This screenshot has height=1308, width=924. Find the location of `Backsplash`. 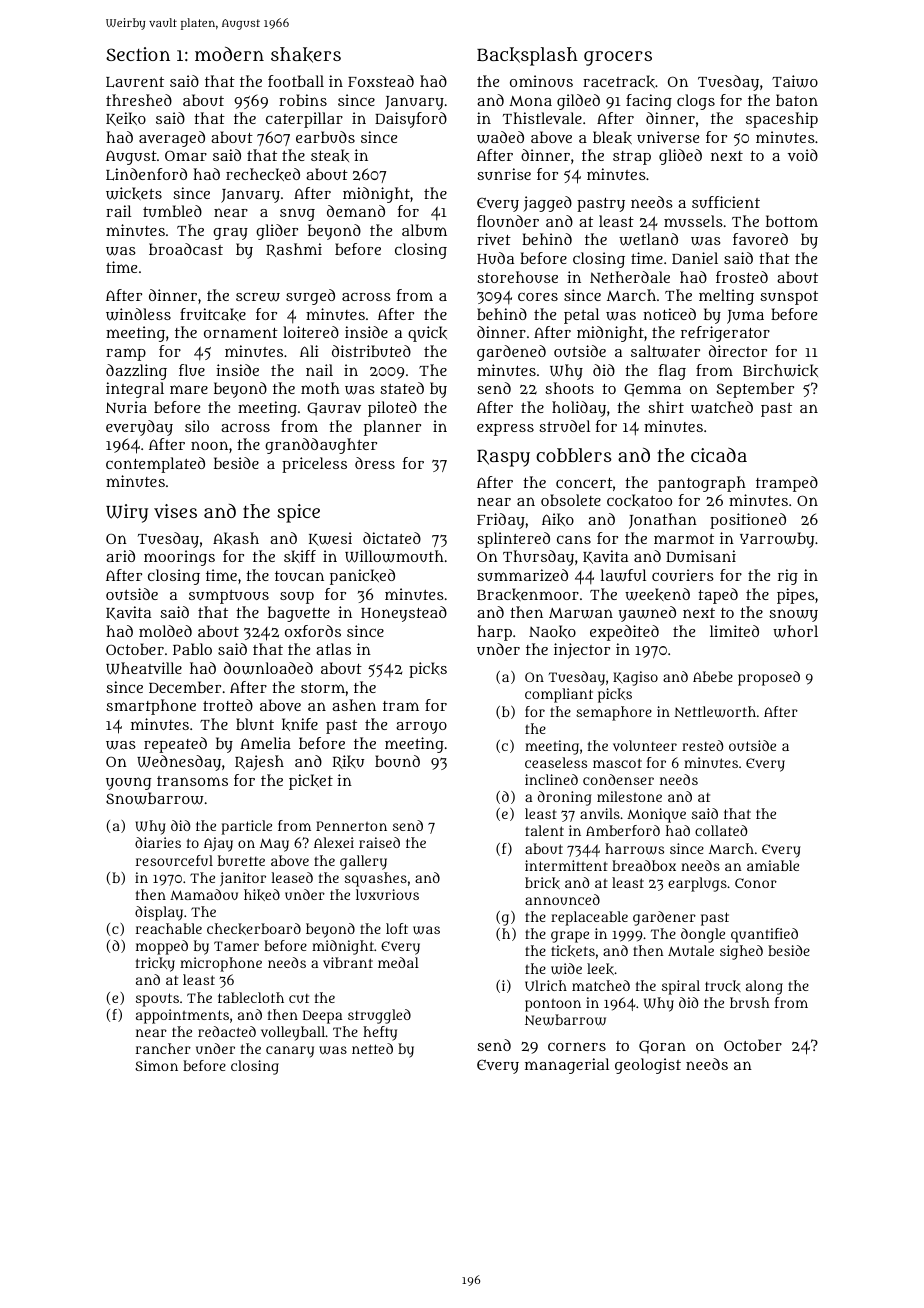

Backsplash is located at coordinates (527, 56).
